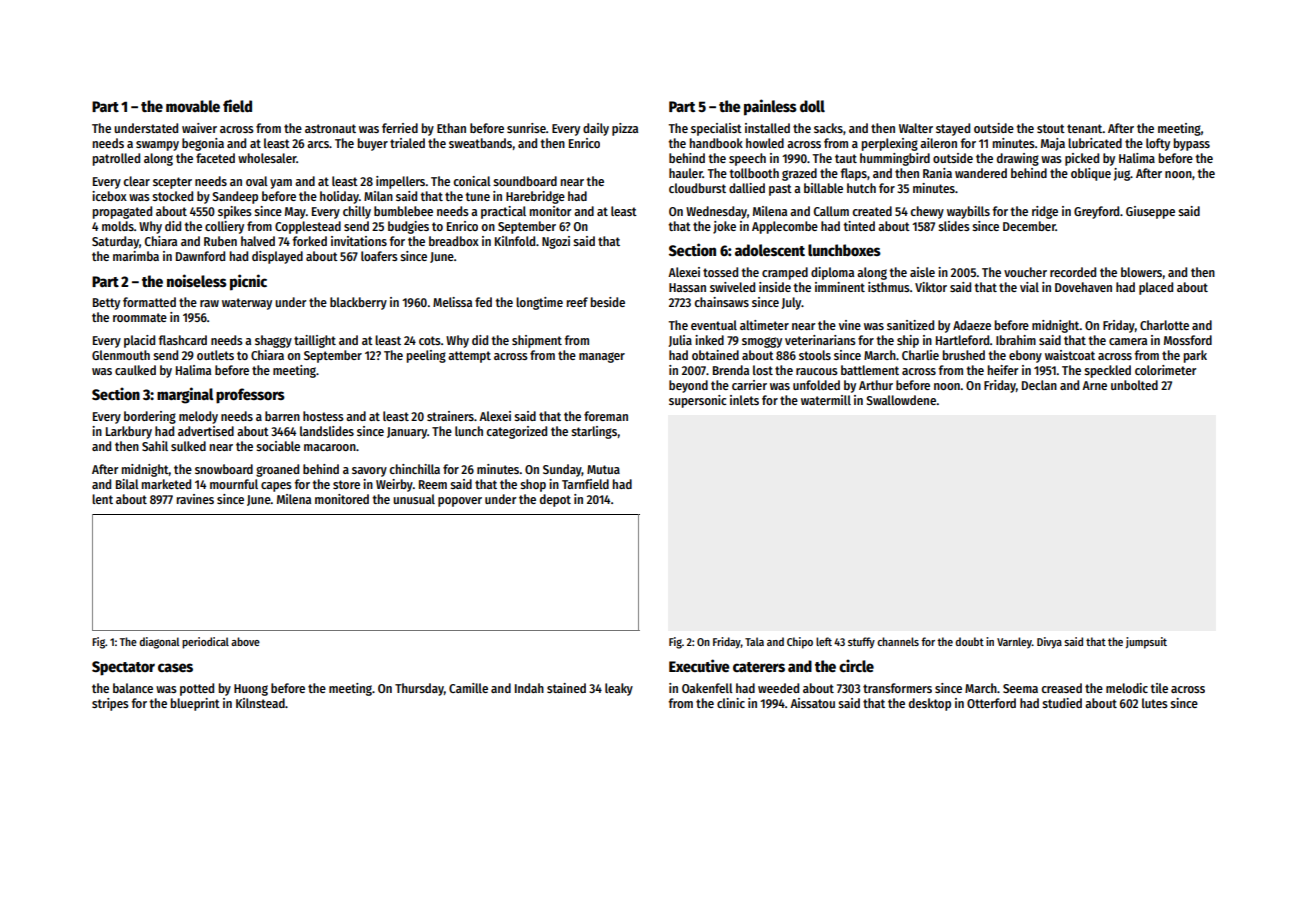 This image has width=1308, height=924. I want to click on roommate, so click(140, 317).
